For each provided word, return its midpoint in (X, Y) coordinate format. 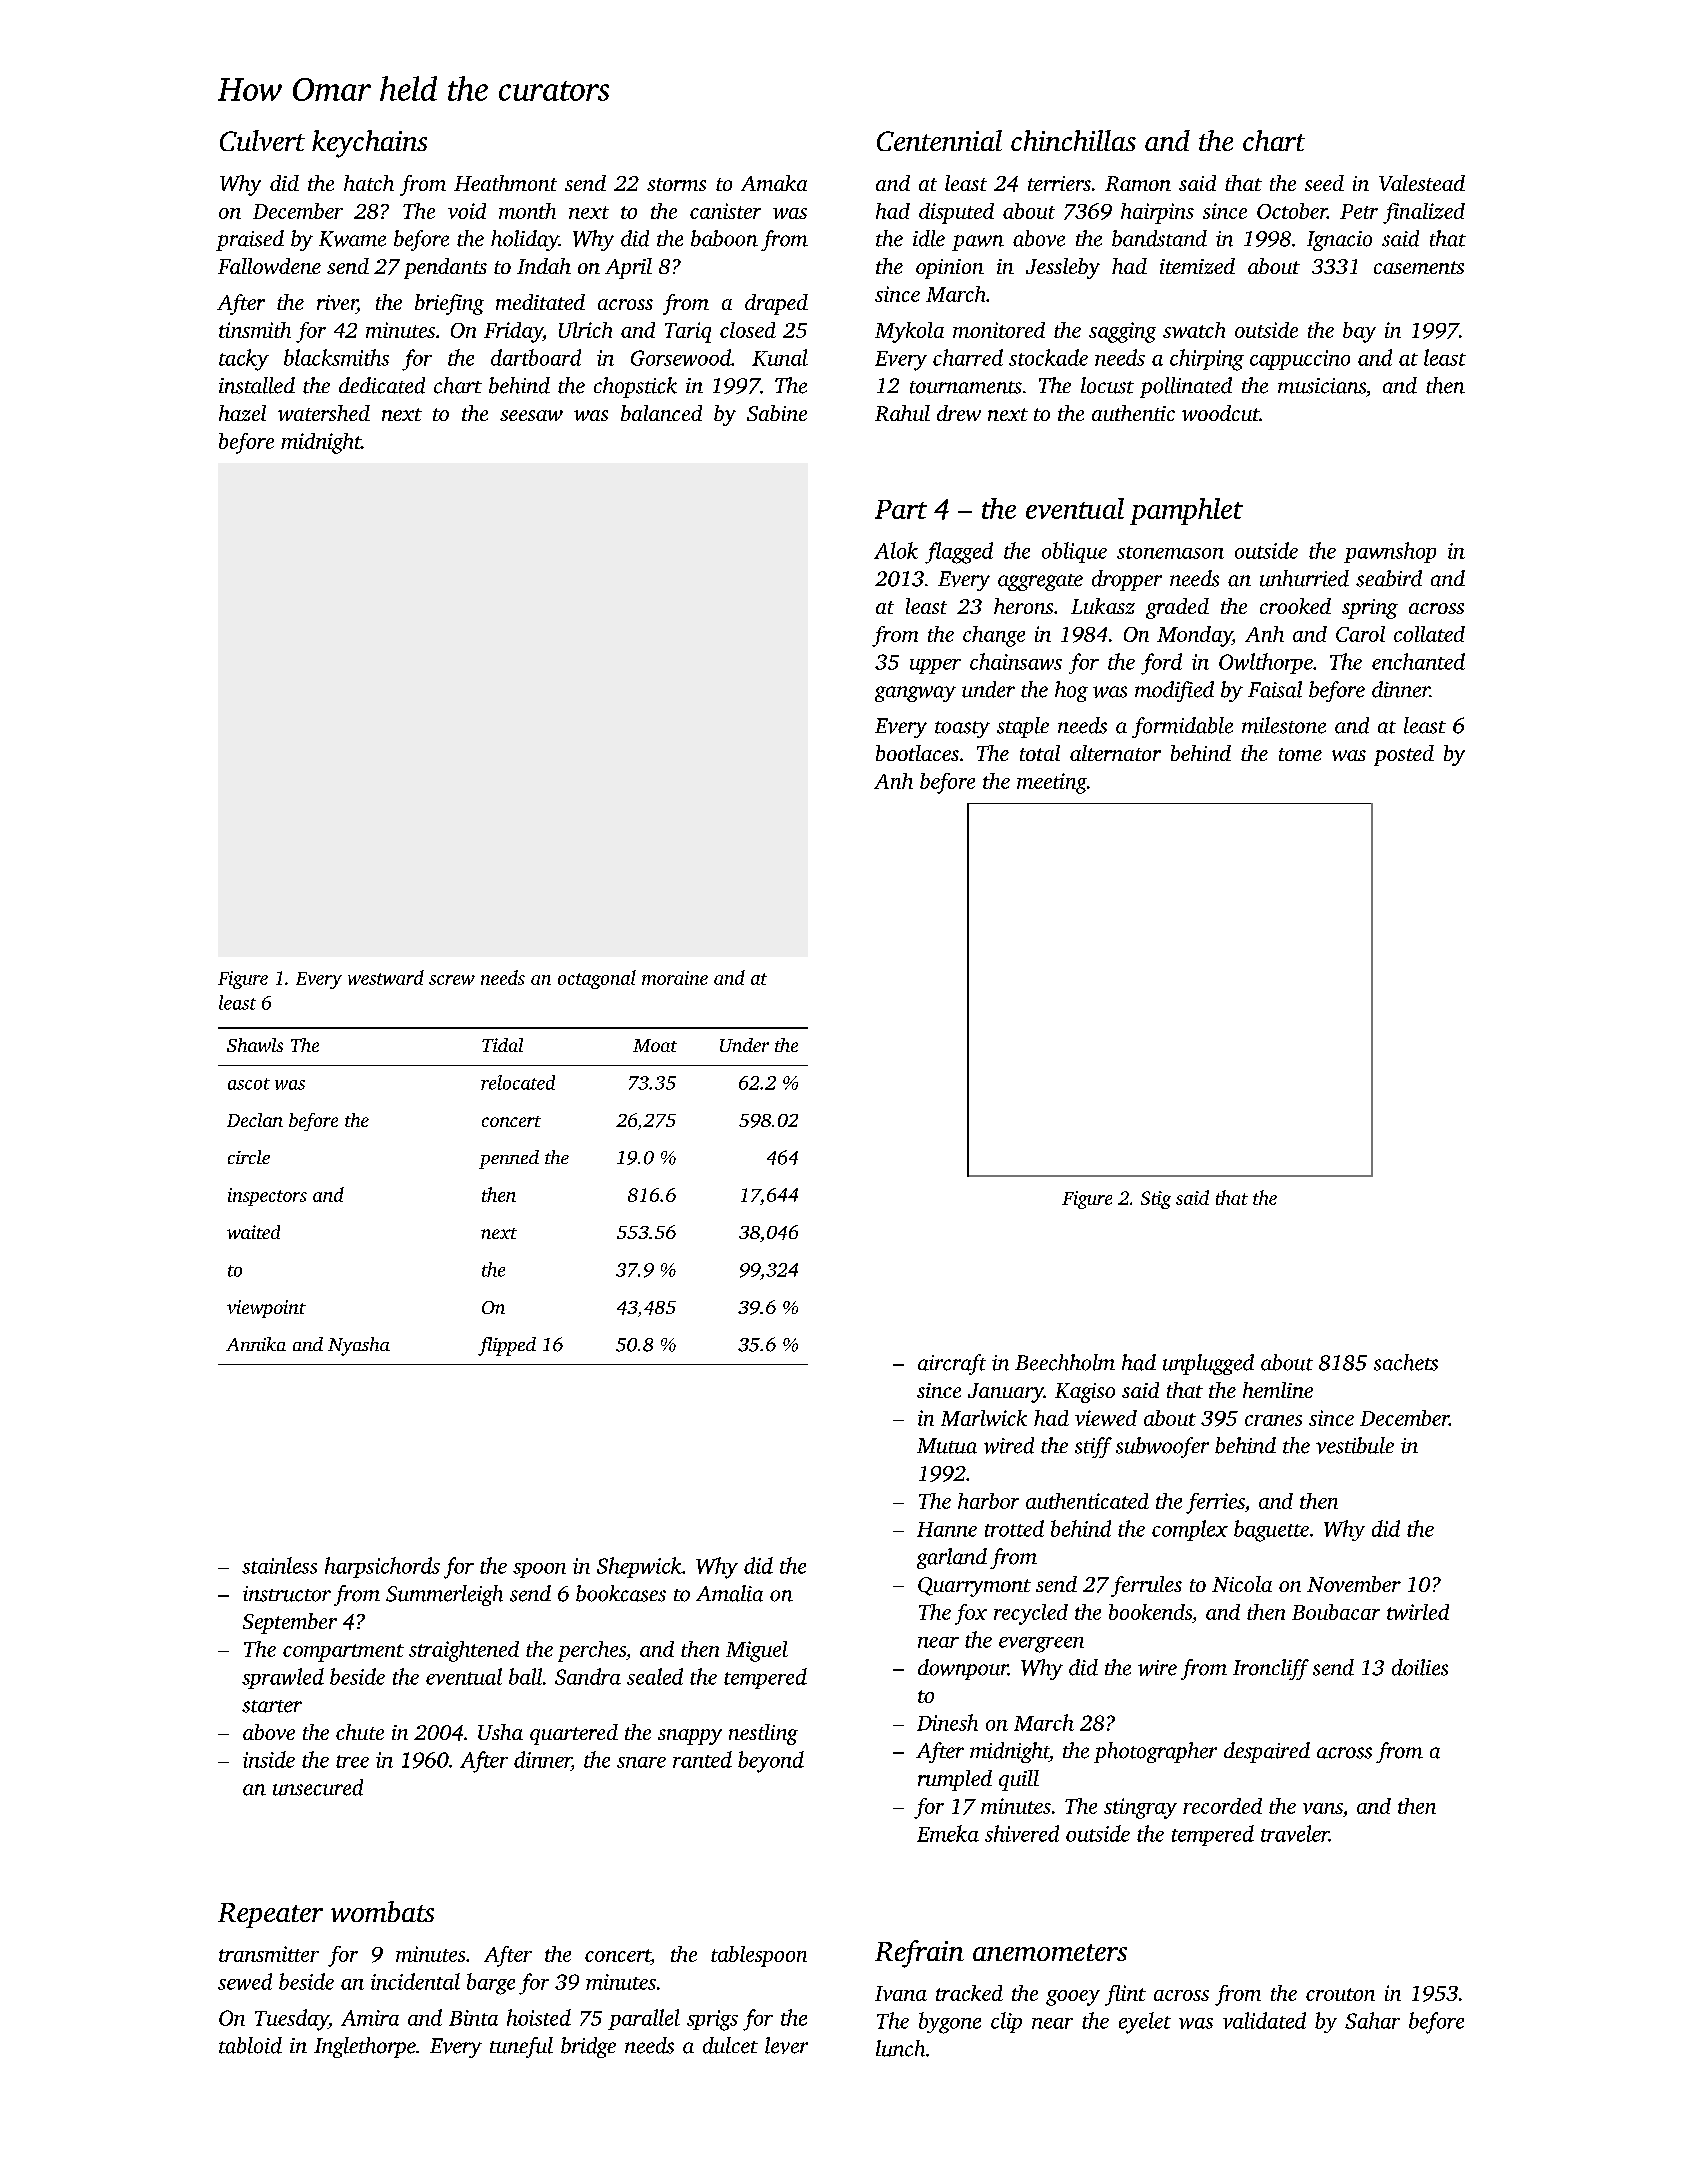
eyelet (1145, 2023)
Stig (1156, 1200)
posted (1404, 755)
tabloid (250, 2045)
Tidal (502, 1045)
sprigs (712, 2020)
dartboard (536, 357)
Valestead (1422, 183)
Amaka (774, 183)
